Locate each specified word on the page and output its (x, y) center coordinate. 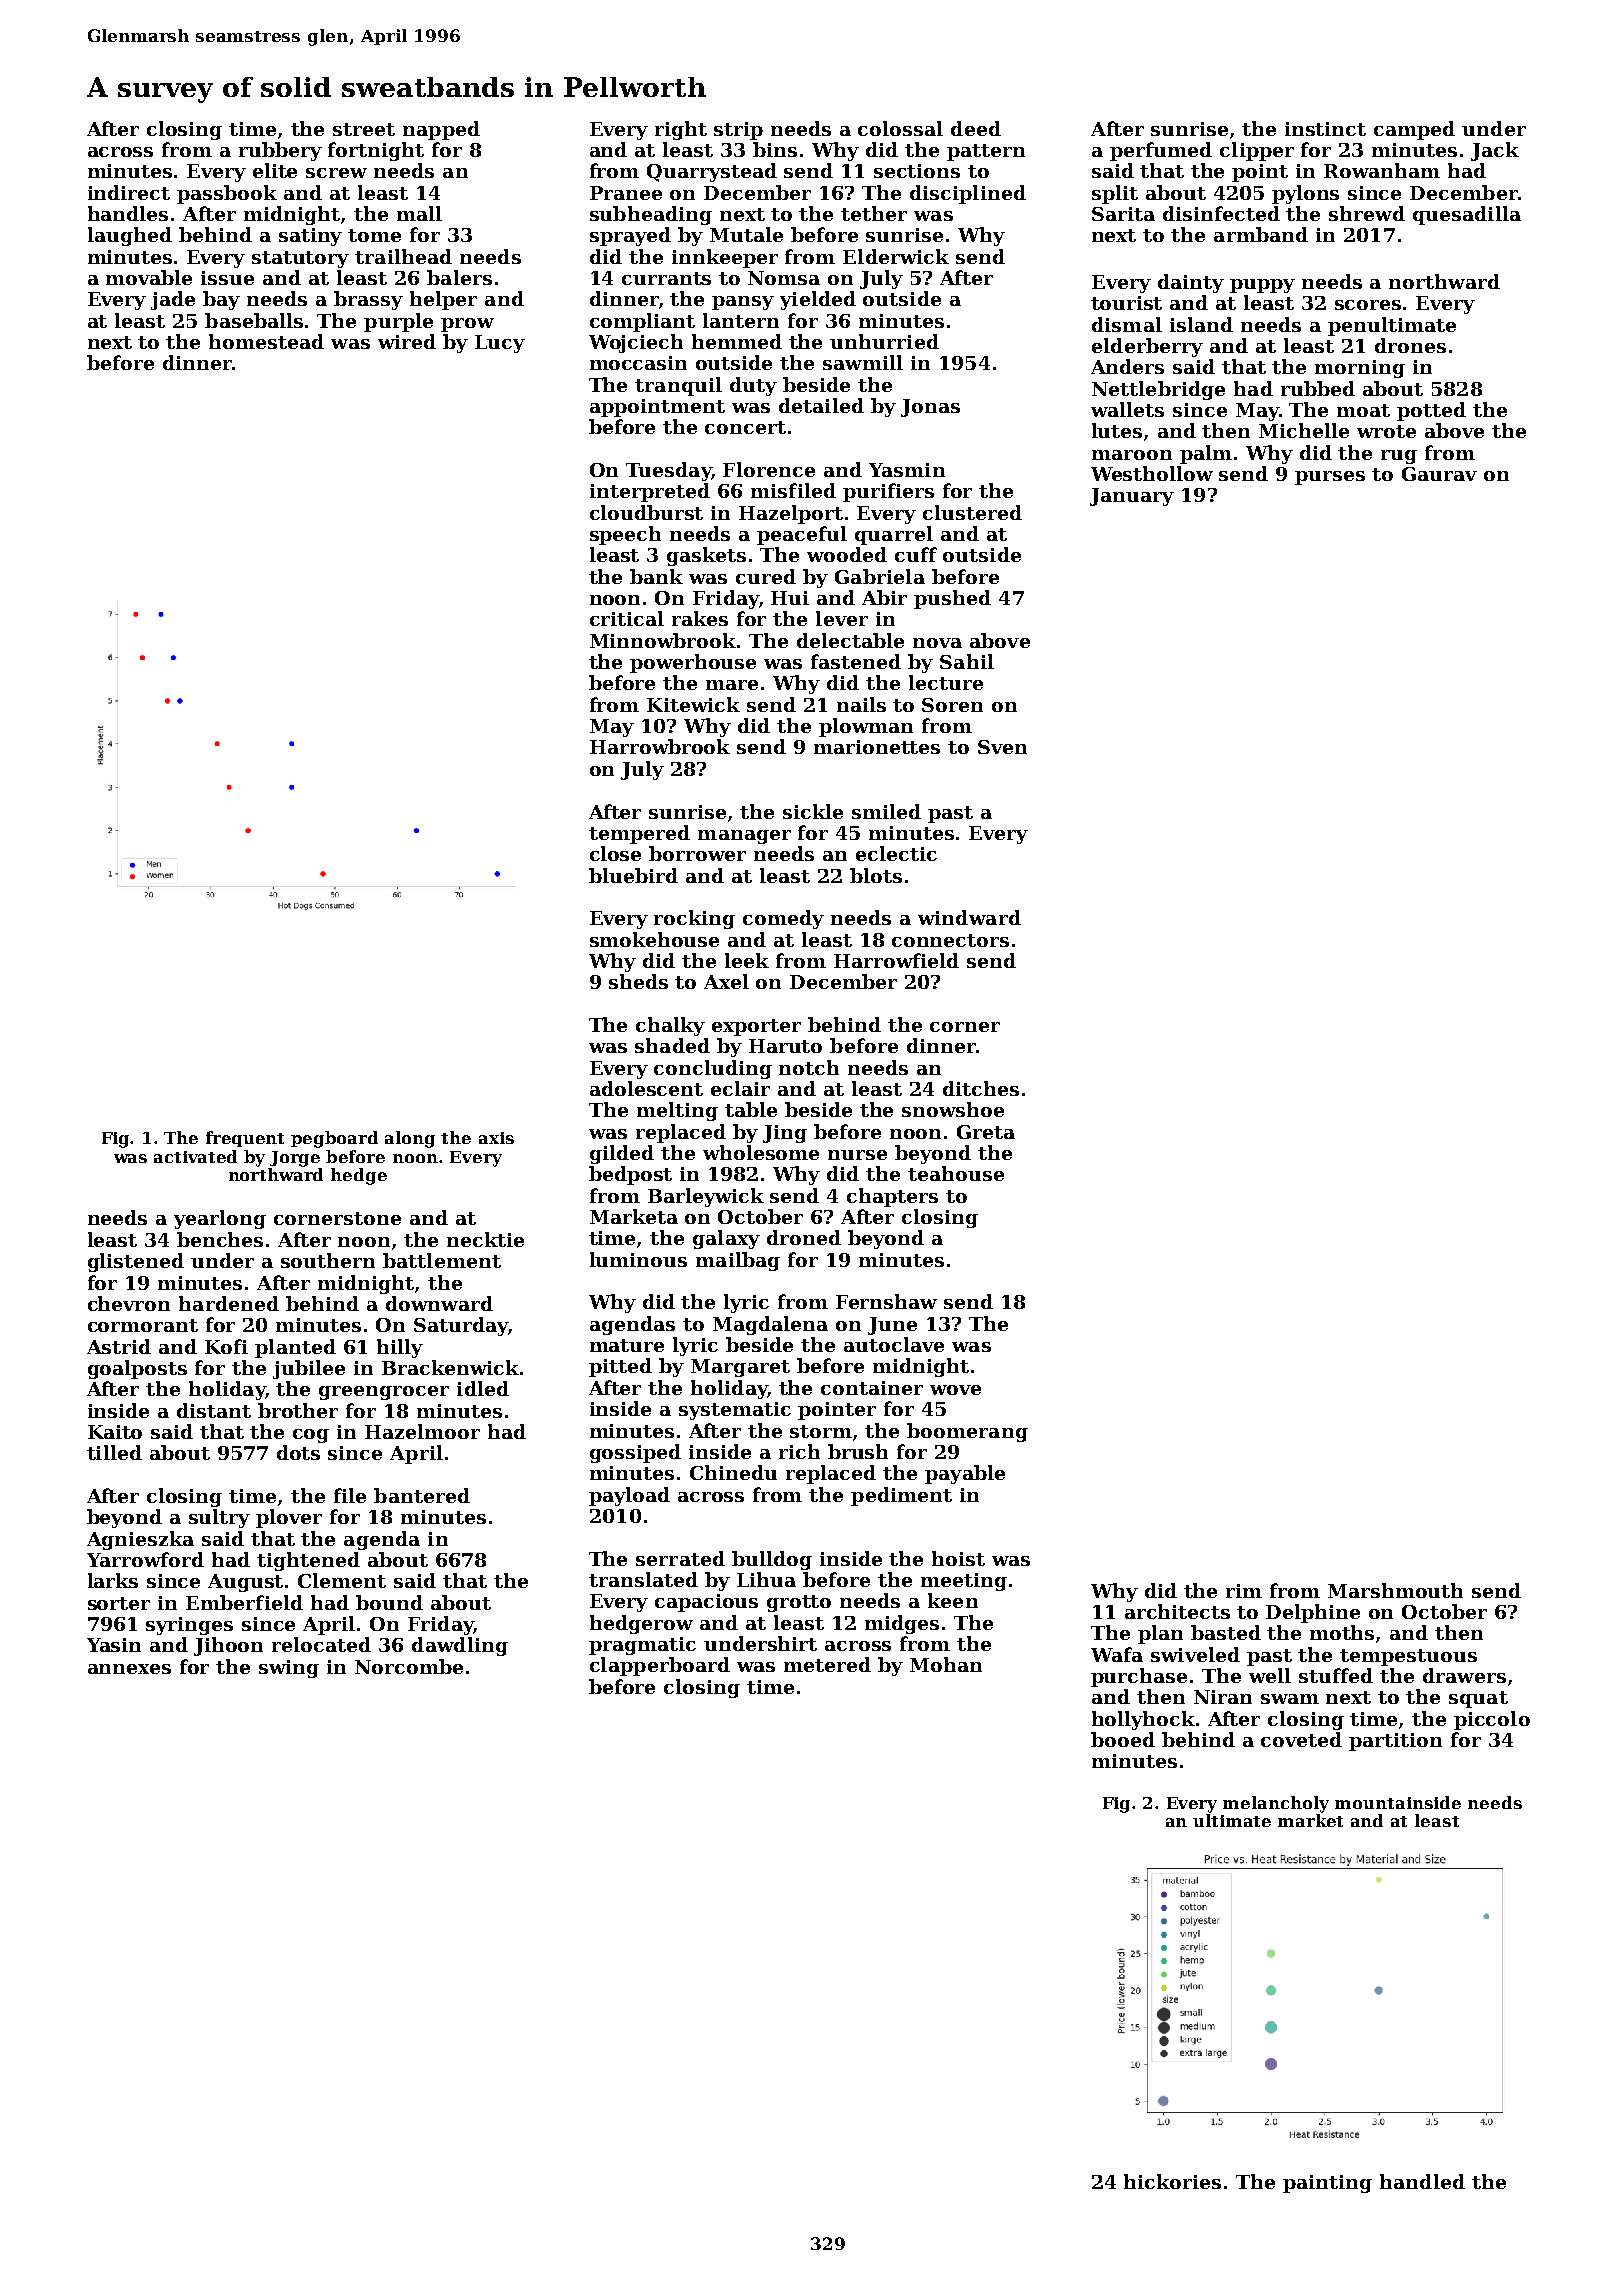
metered (827, 1664)
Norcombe (409, 1666)
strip (738, 131)
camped (1414, 130)
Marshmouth (1395, 1590)
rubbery (280, 151)
